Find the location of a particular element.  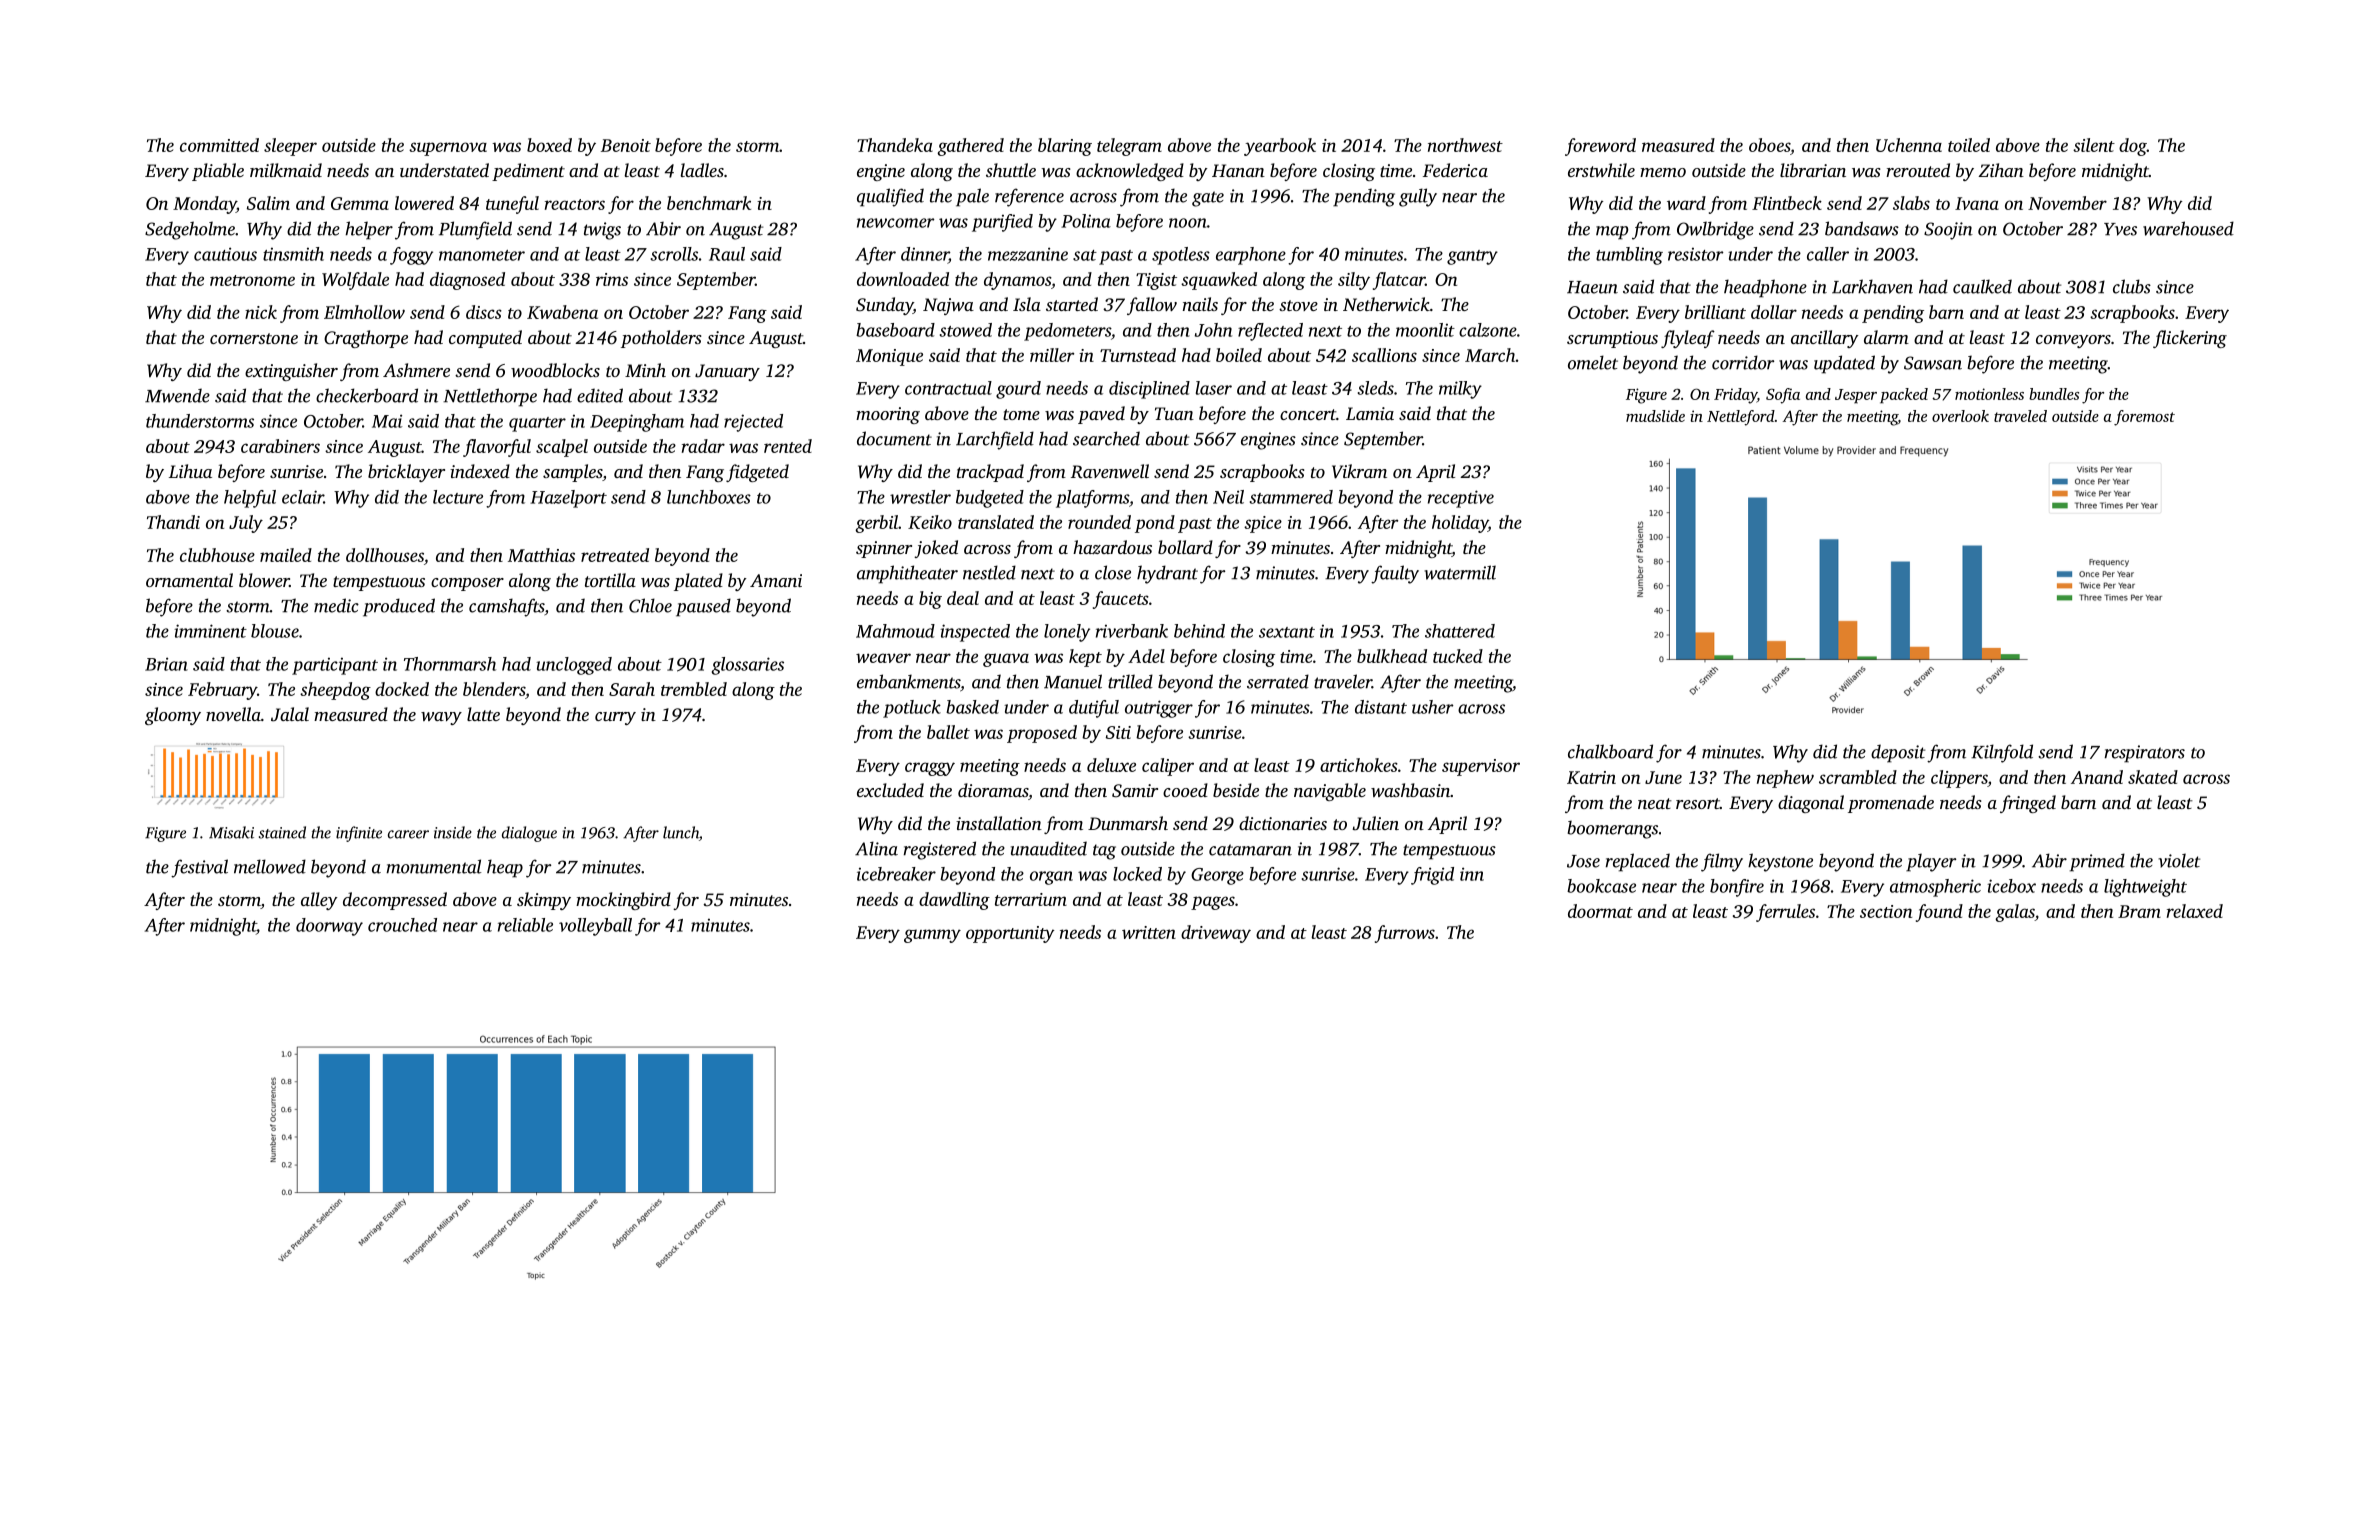

gummy is located at coordinates (932, 936).
